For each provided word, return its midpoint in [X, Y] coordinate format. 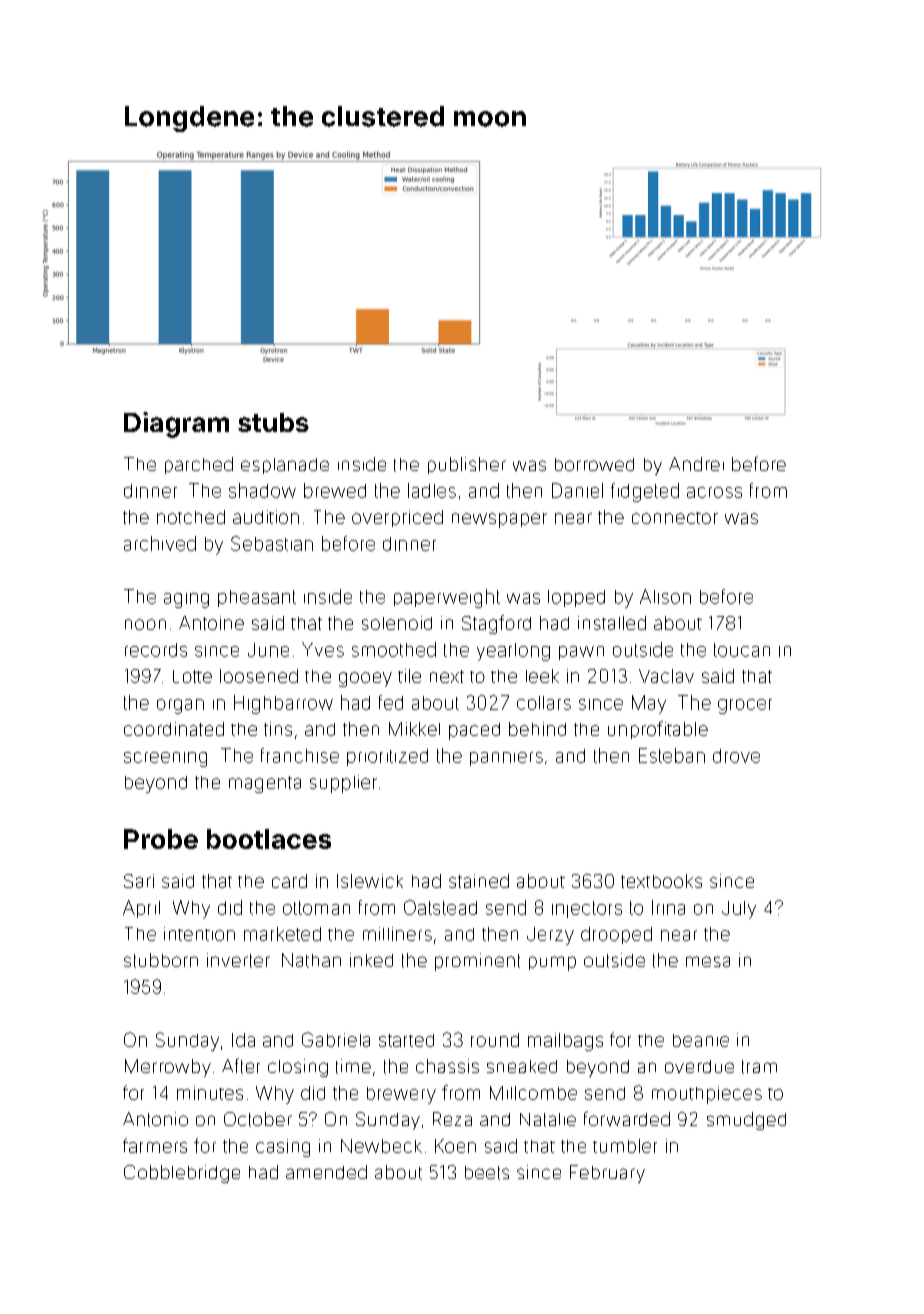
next [447, 676]
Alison [665, 596]
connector [675, 518]
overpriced [397, 518]
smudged [746, 1121]
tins [278, 729]
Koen [455, 1146]
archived [160, 543]
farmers [155, 1145]
